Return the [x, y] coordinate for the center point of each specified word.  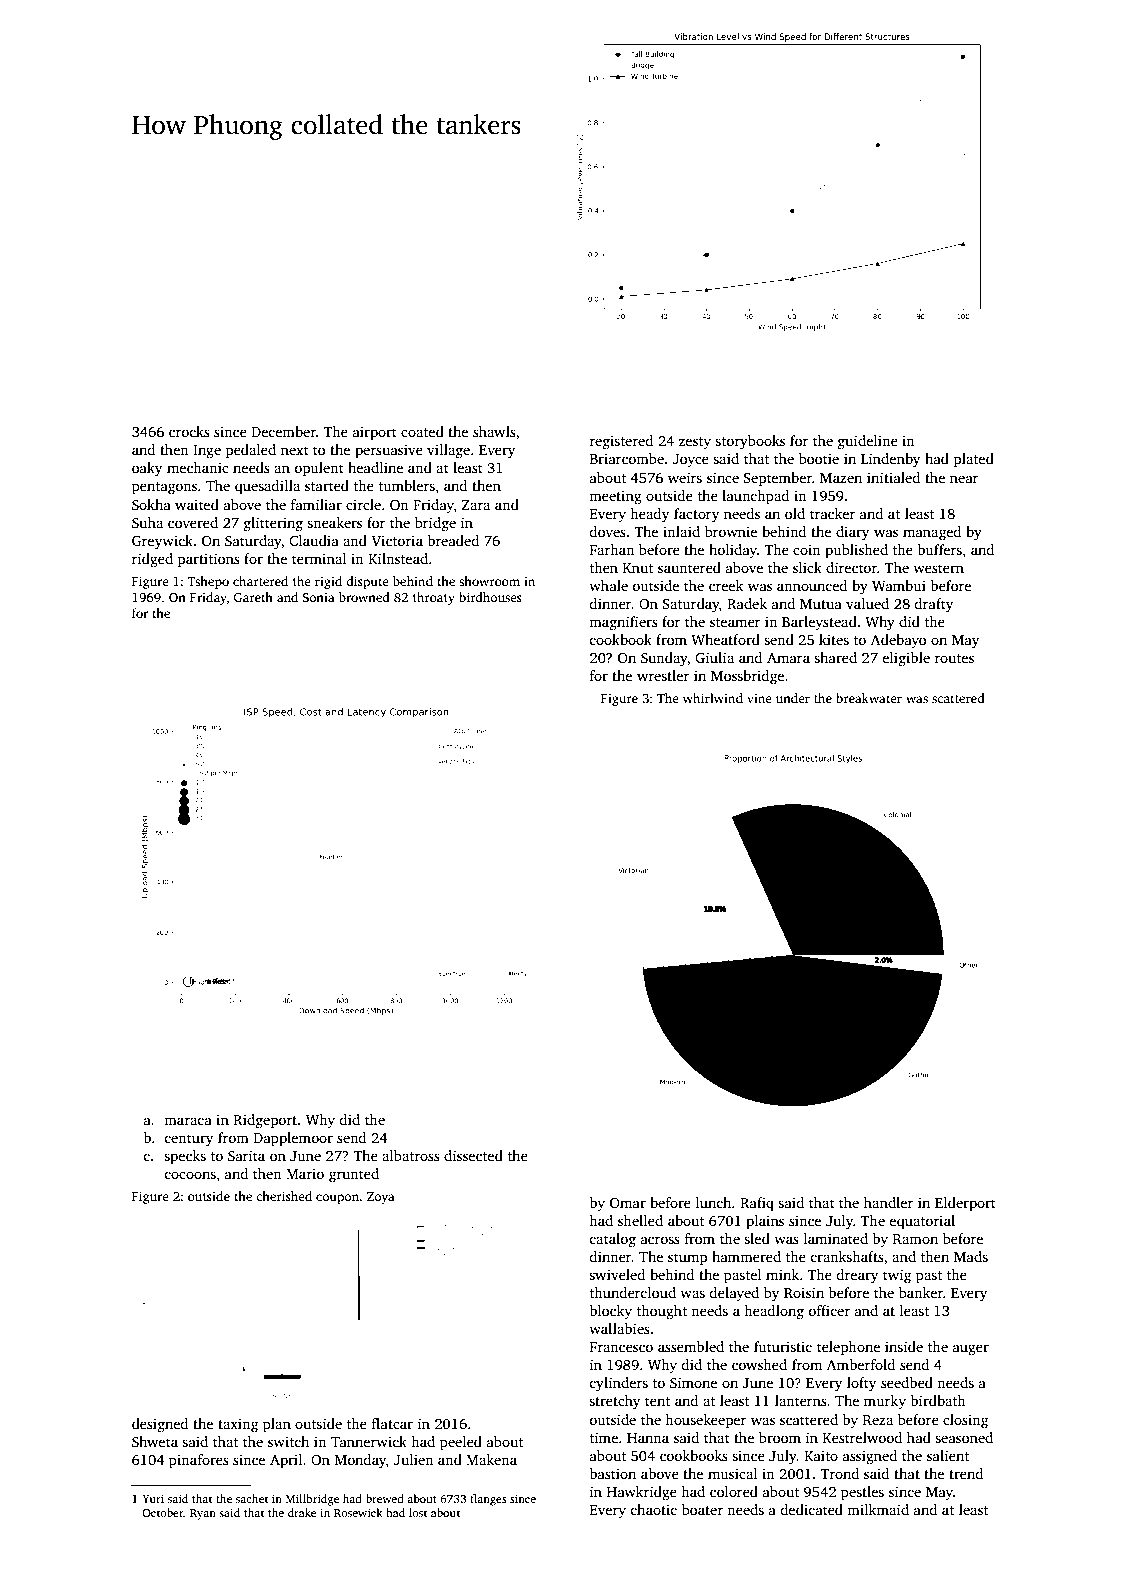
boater [702, 1509]
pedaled [251, 451]
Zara [476, 505]
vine [759, 698]
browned [364, 597]
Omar [628, 1202]
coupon [337, 1199]
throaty [434, 598]
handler [889, 1202]
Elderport [965, 1204]
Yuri [153, 1498]
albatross [411, 1155]
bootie [819, 458]
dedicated [811, 1509]
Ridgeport [265, 1121]
